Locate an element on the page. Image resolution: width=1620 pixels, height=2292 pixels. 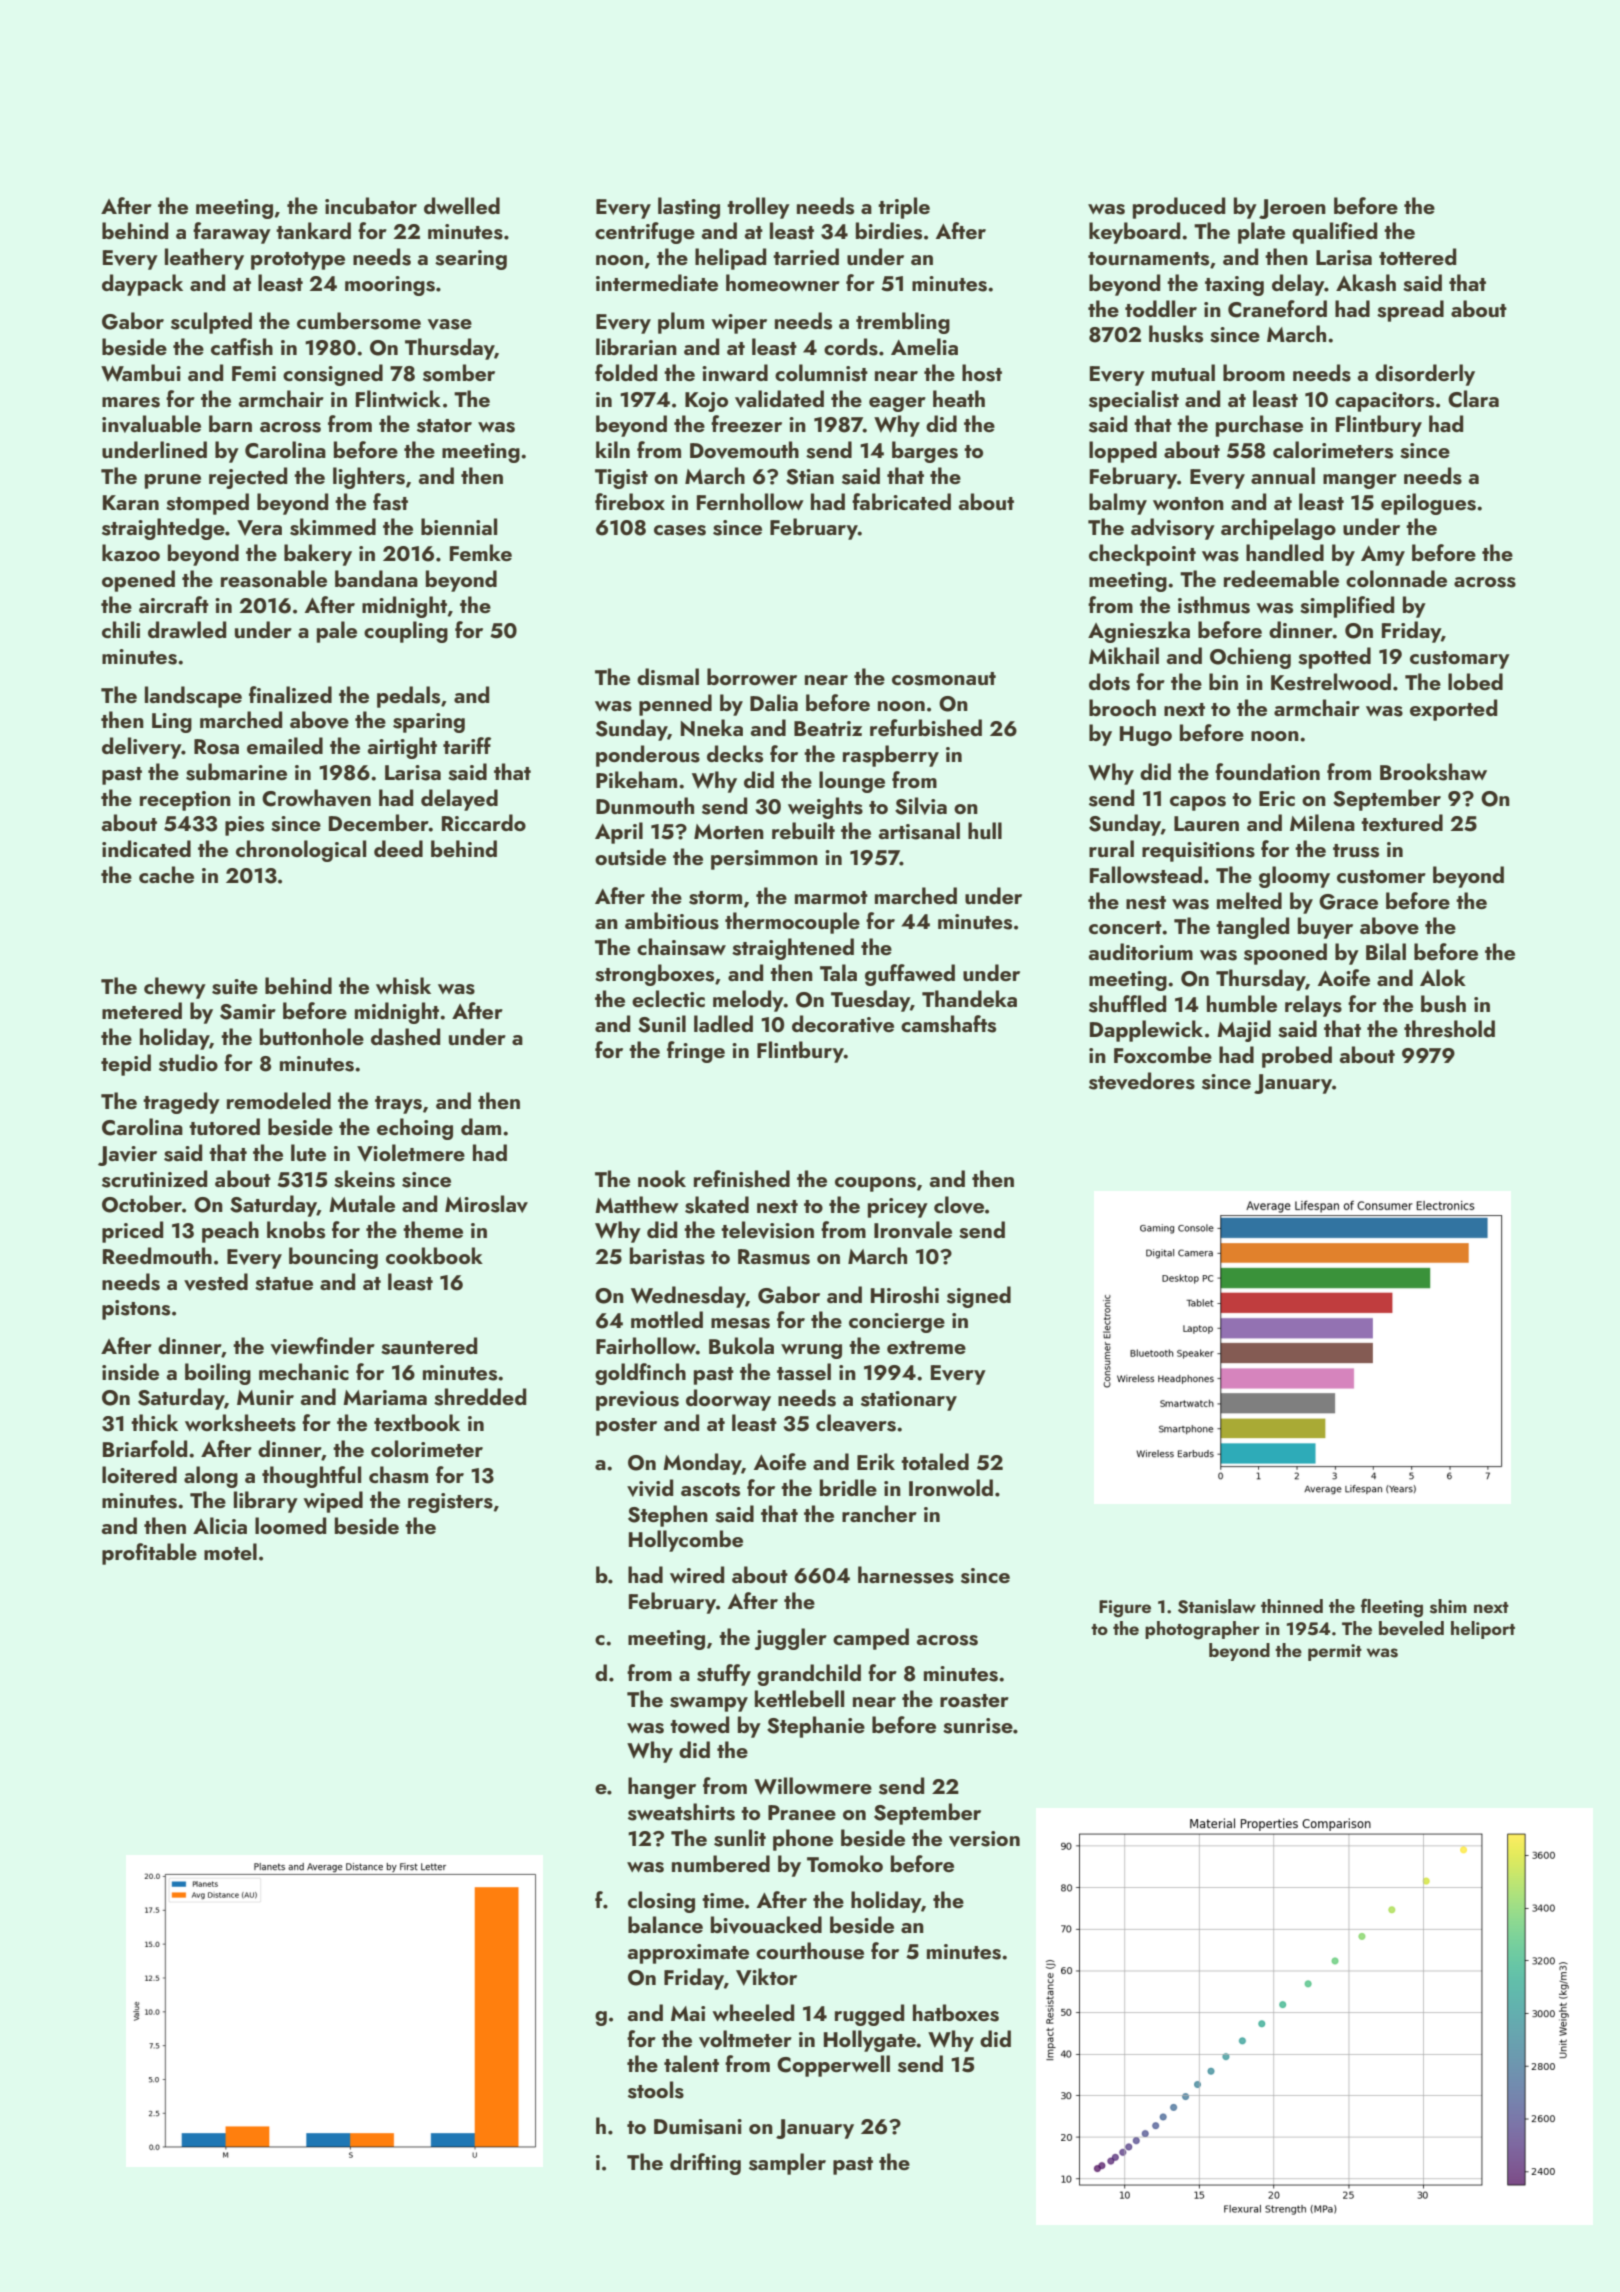
sauntered is located at coordinates (429, 1346).
